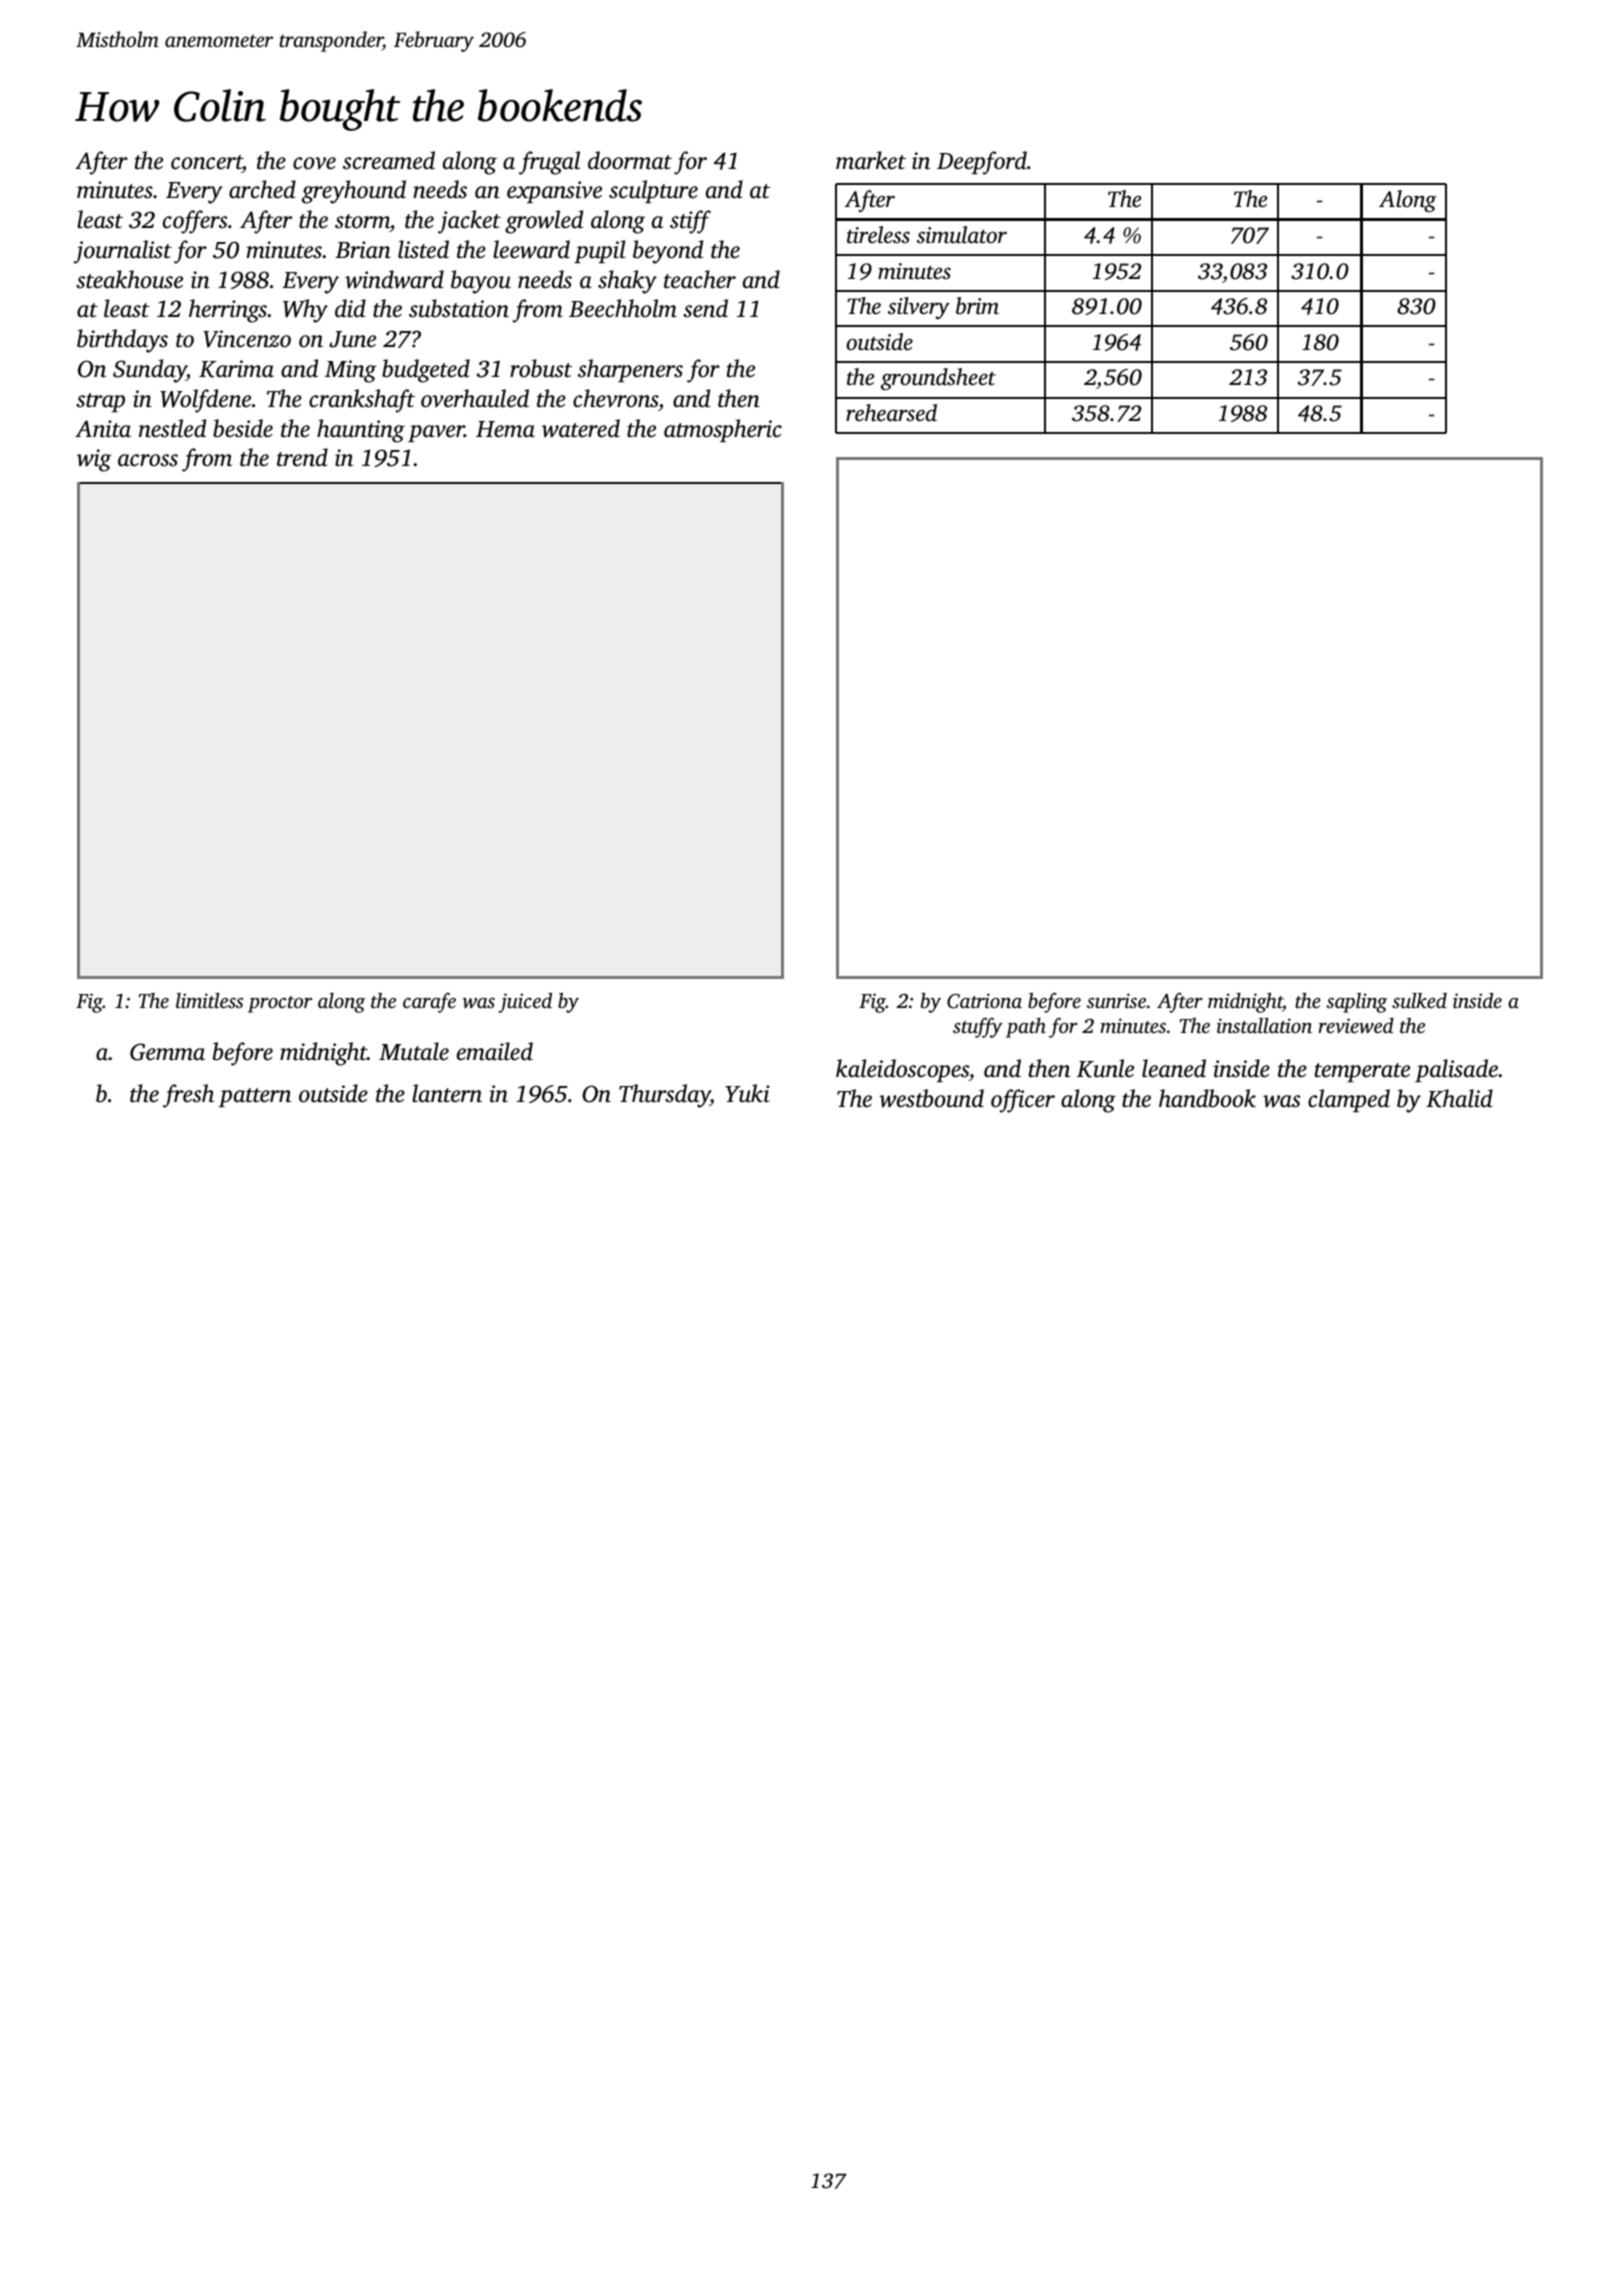 Image resolution: width=1620 pixels, height=2292 pixels. I want to click on juiced, so click(525, 1002).
